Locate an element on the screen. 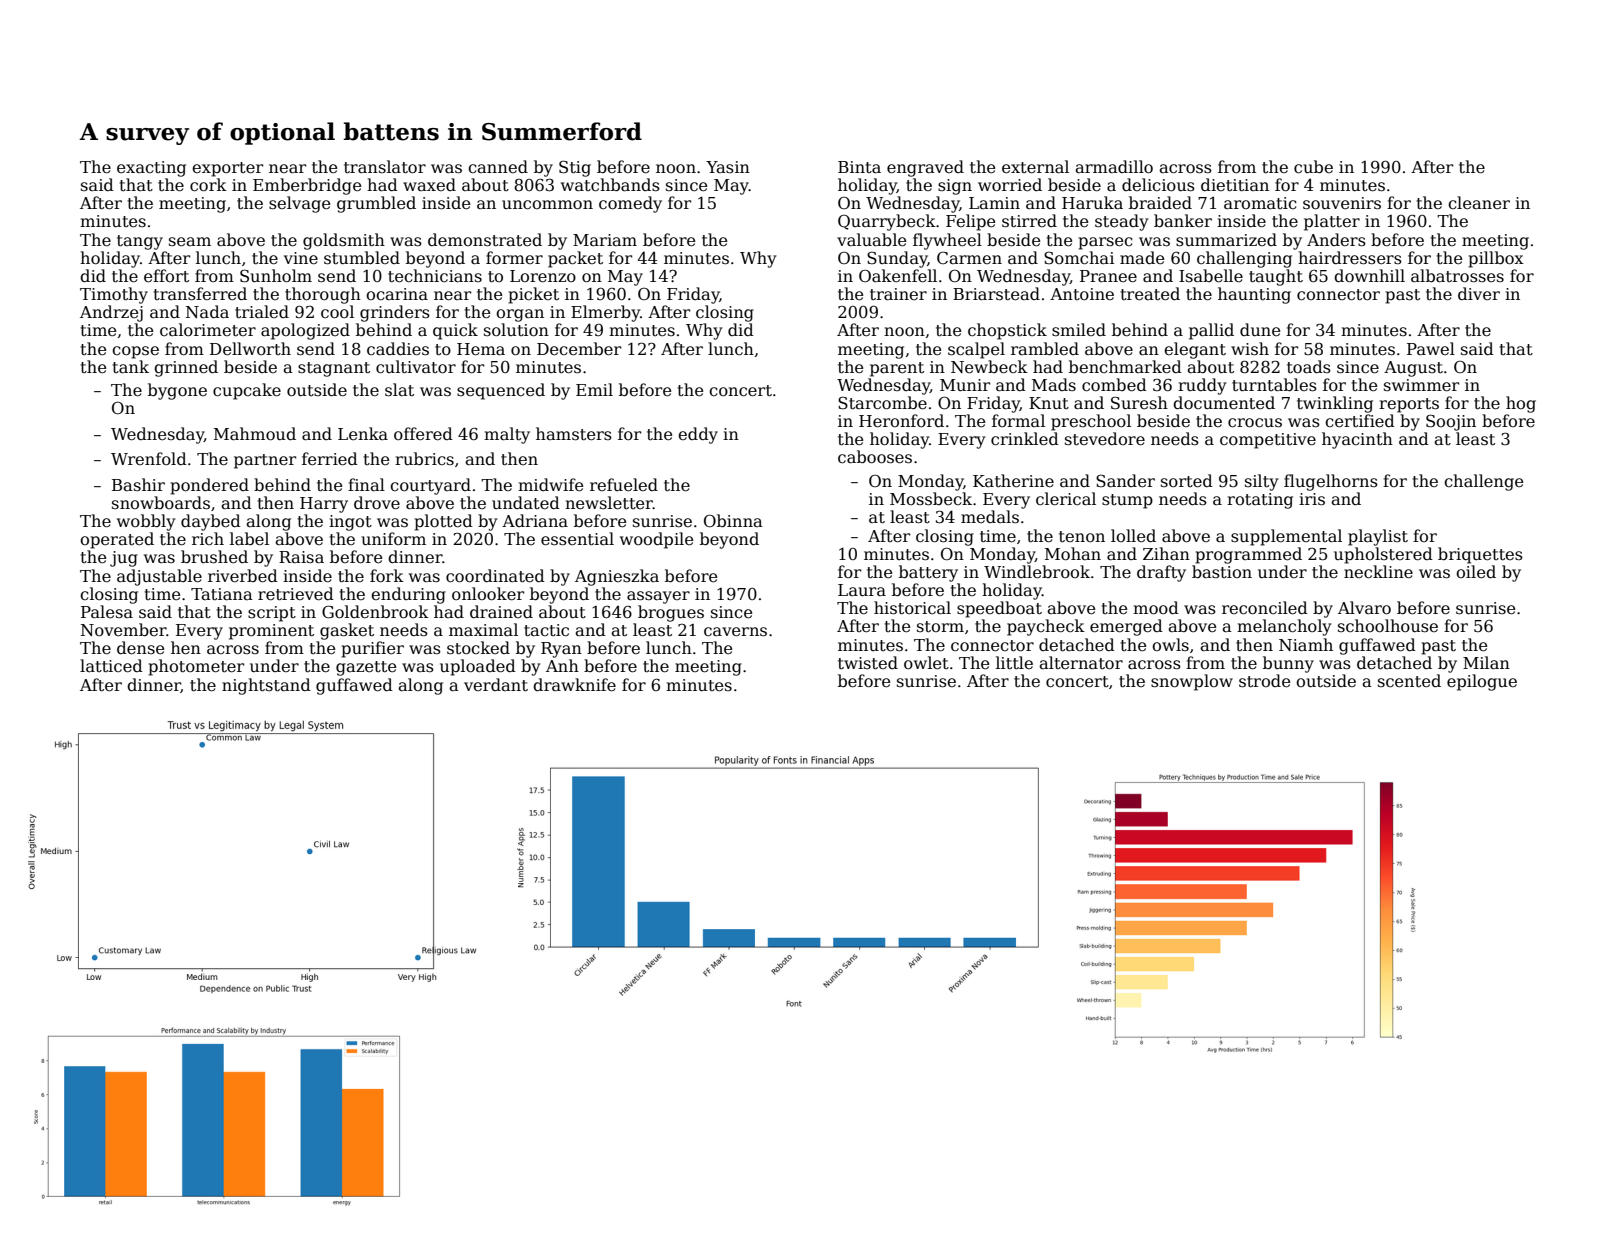  comedy is located at coordinates (630, 204).
